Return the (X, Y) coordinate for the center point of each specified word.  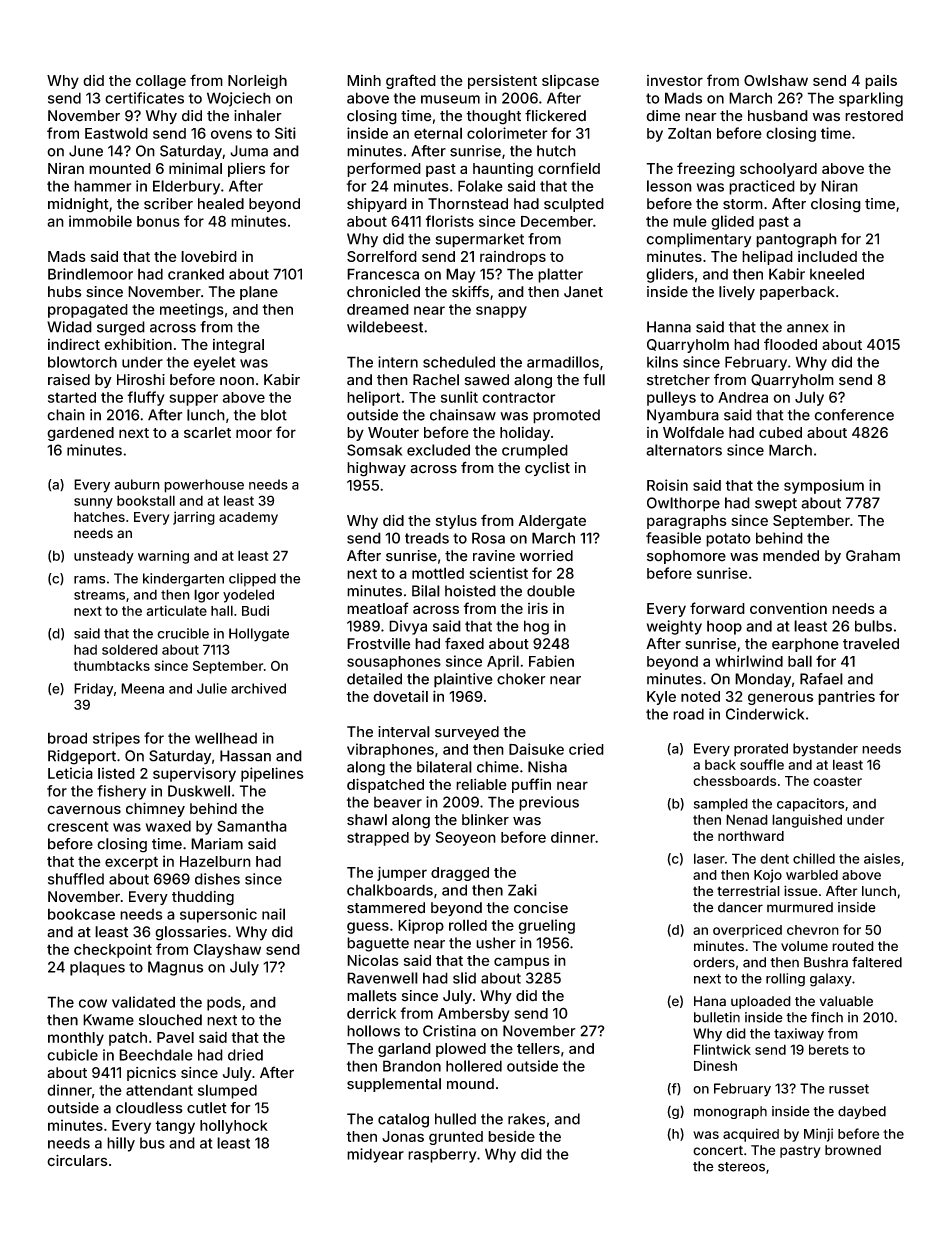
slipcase (570, 82)
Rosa (488, 538)
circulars (77, 1161)
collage (161, 82)
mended (791, 556)
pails (881, 82)
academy (248, 518)
